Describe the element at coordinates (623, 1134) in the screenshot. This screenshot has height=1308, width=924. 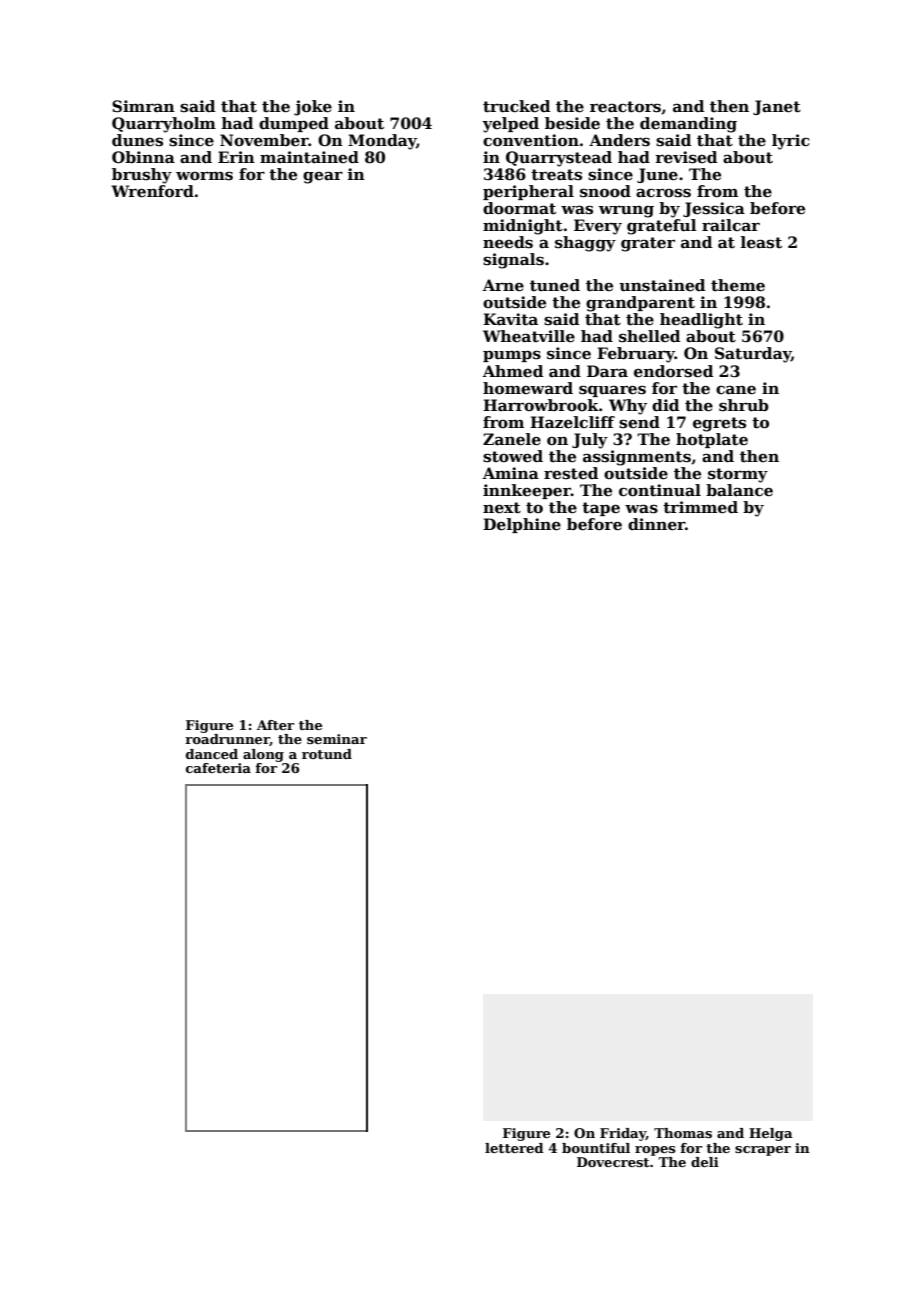
I see `Friday` at that location.
